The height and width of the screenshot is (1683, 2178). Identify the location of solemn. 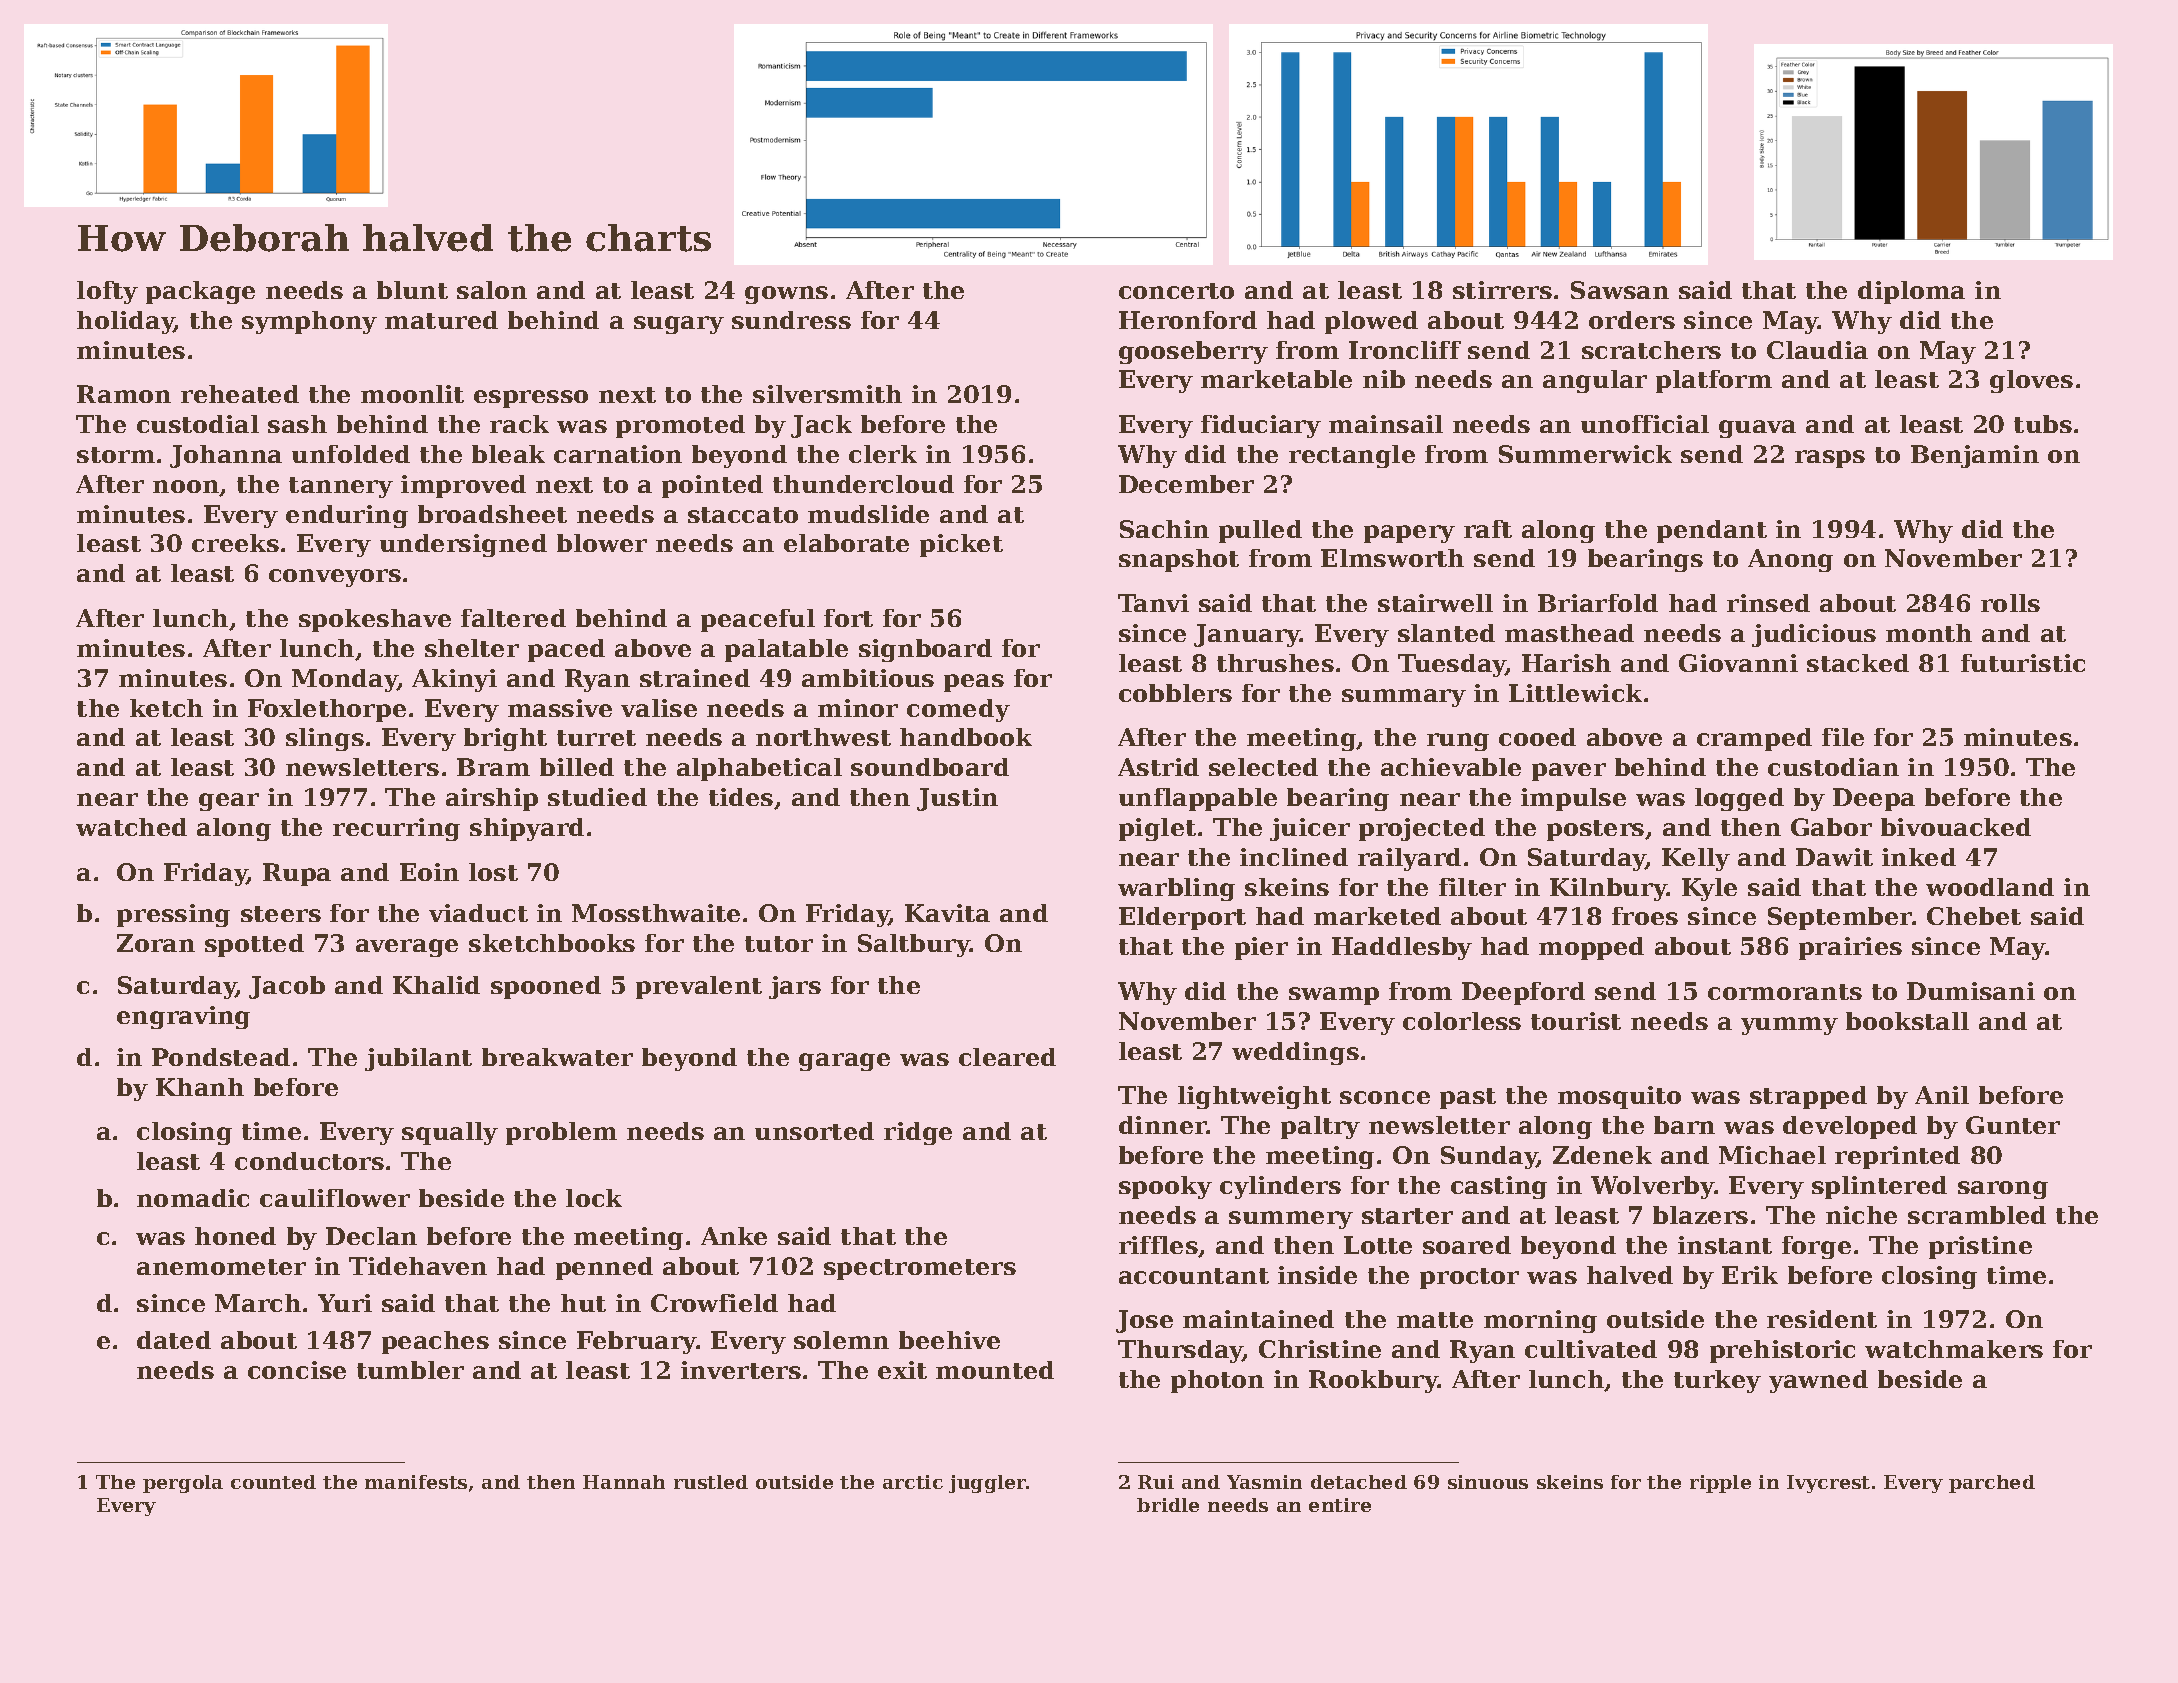
(841, 1340).
